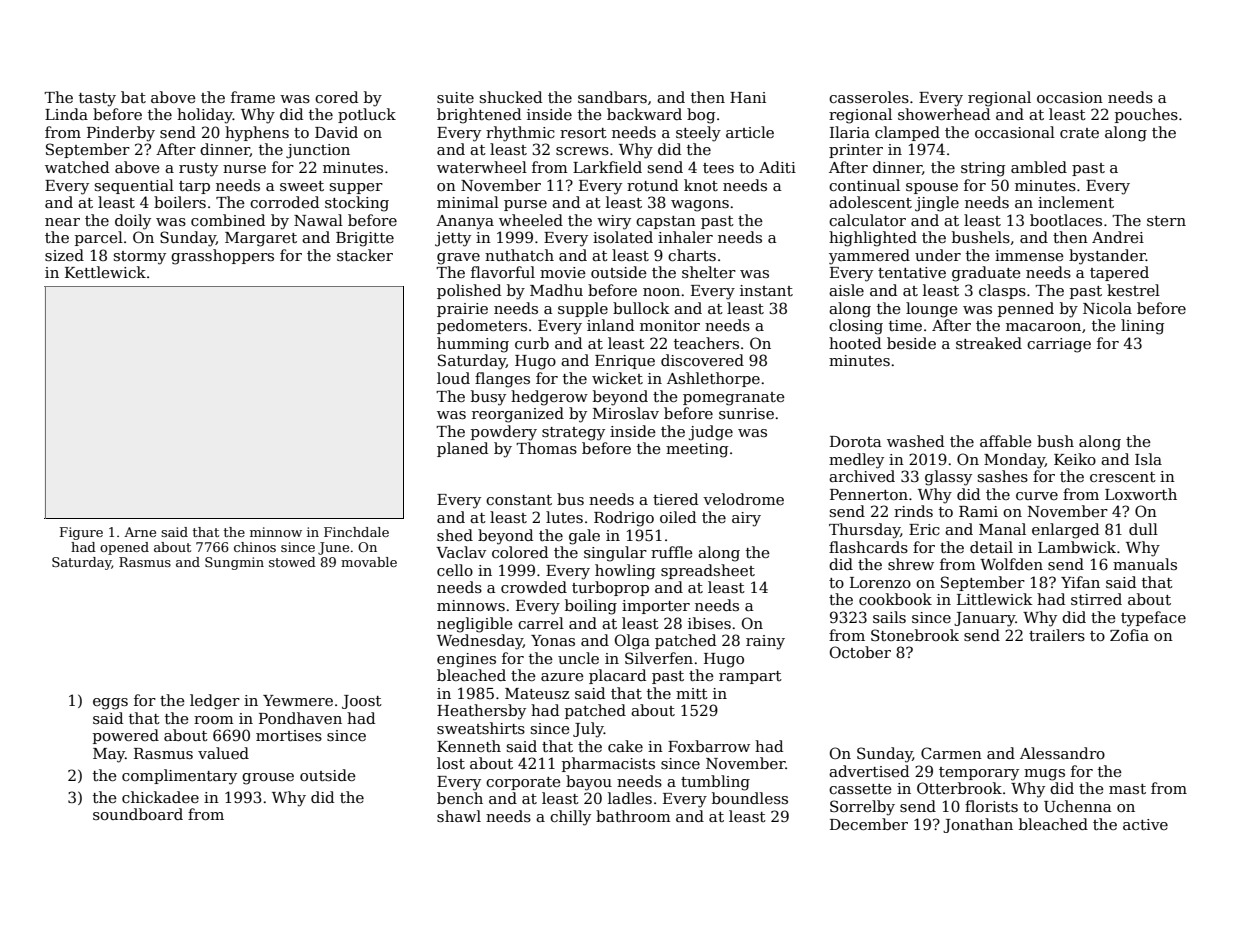 The width and height of the screenshot is (1233, 952). I want to click on grouse, so click(268, 779).
